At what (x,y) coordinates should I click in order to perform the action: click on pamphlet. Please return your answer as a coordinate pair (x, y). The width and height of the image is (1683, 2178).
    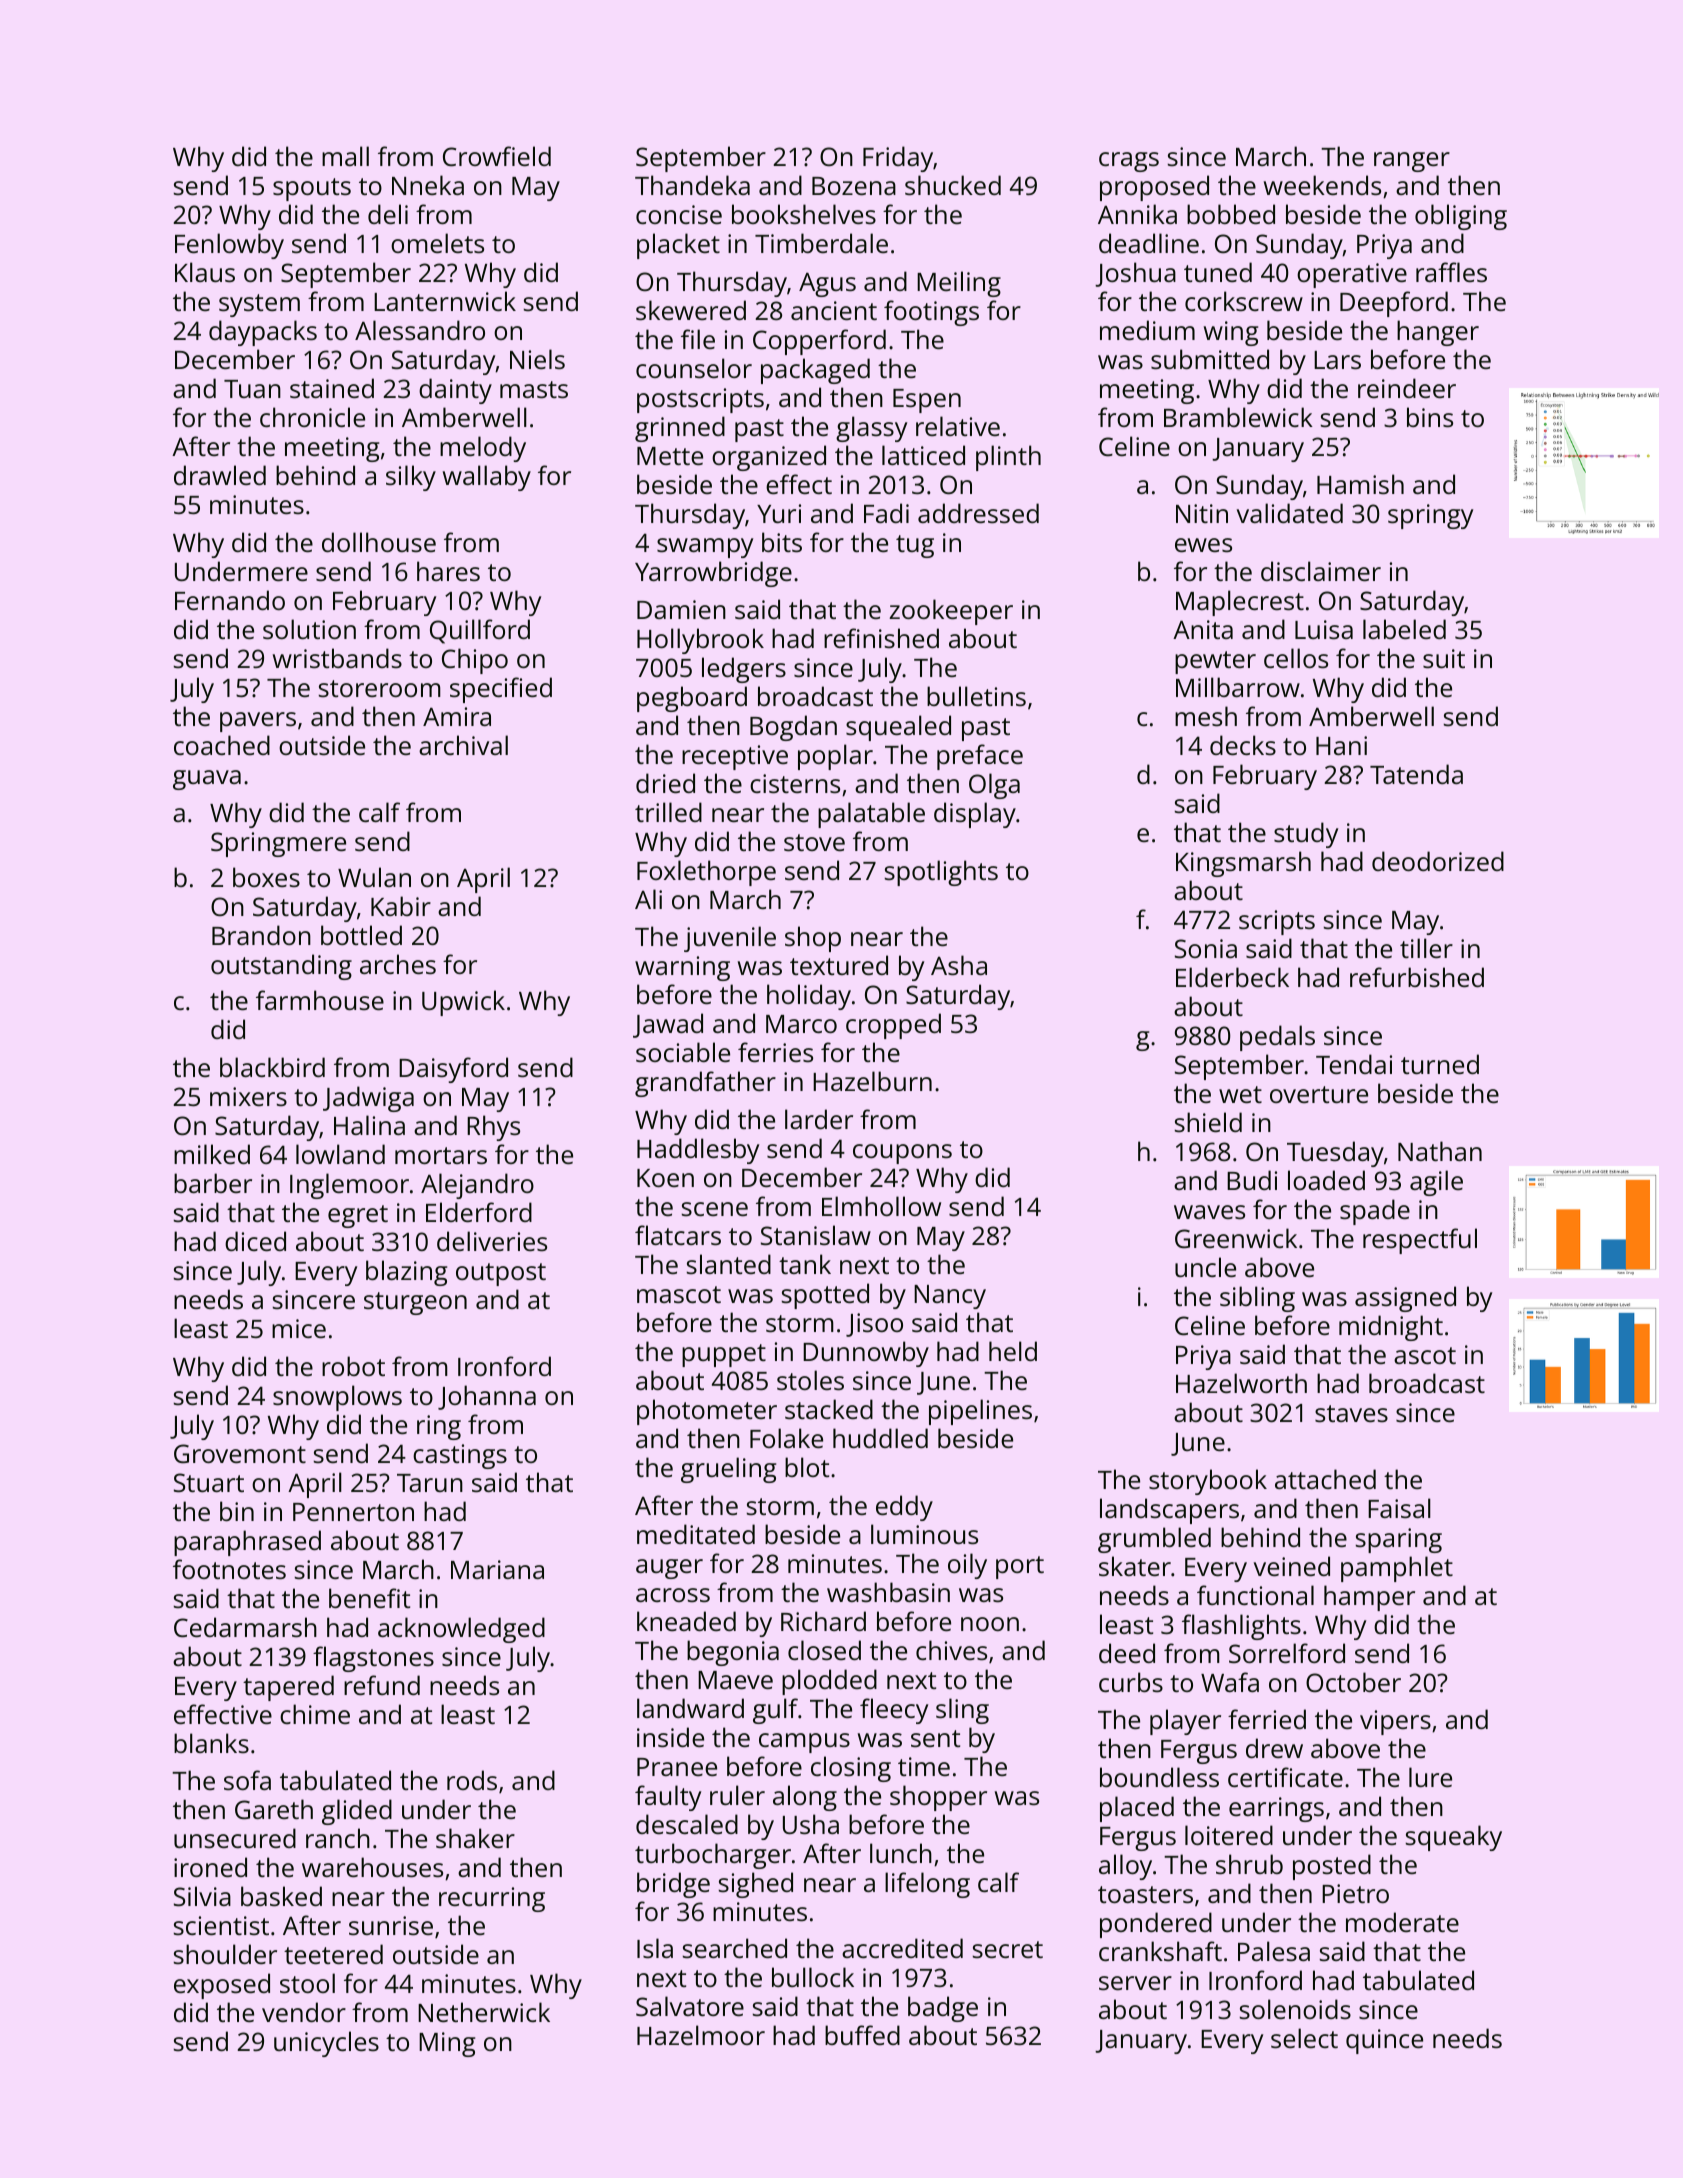
    Looking at the image, I should click on (1397, 1569).
